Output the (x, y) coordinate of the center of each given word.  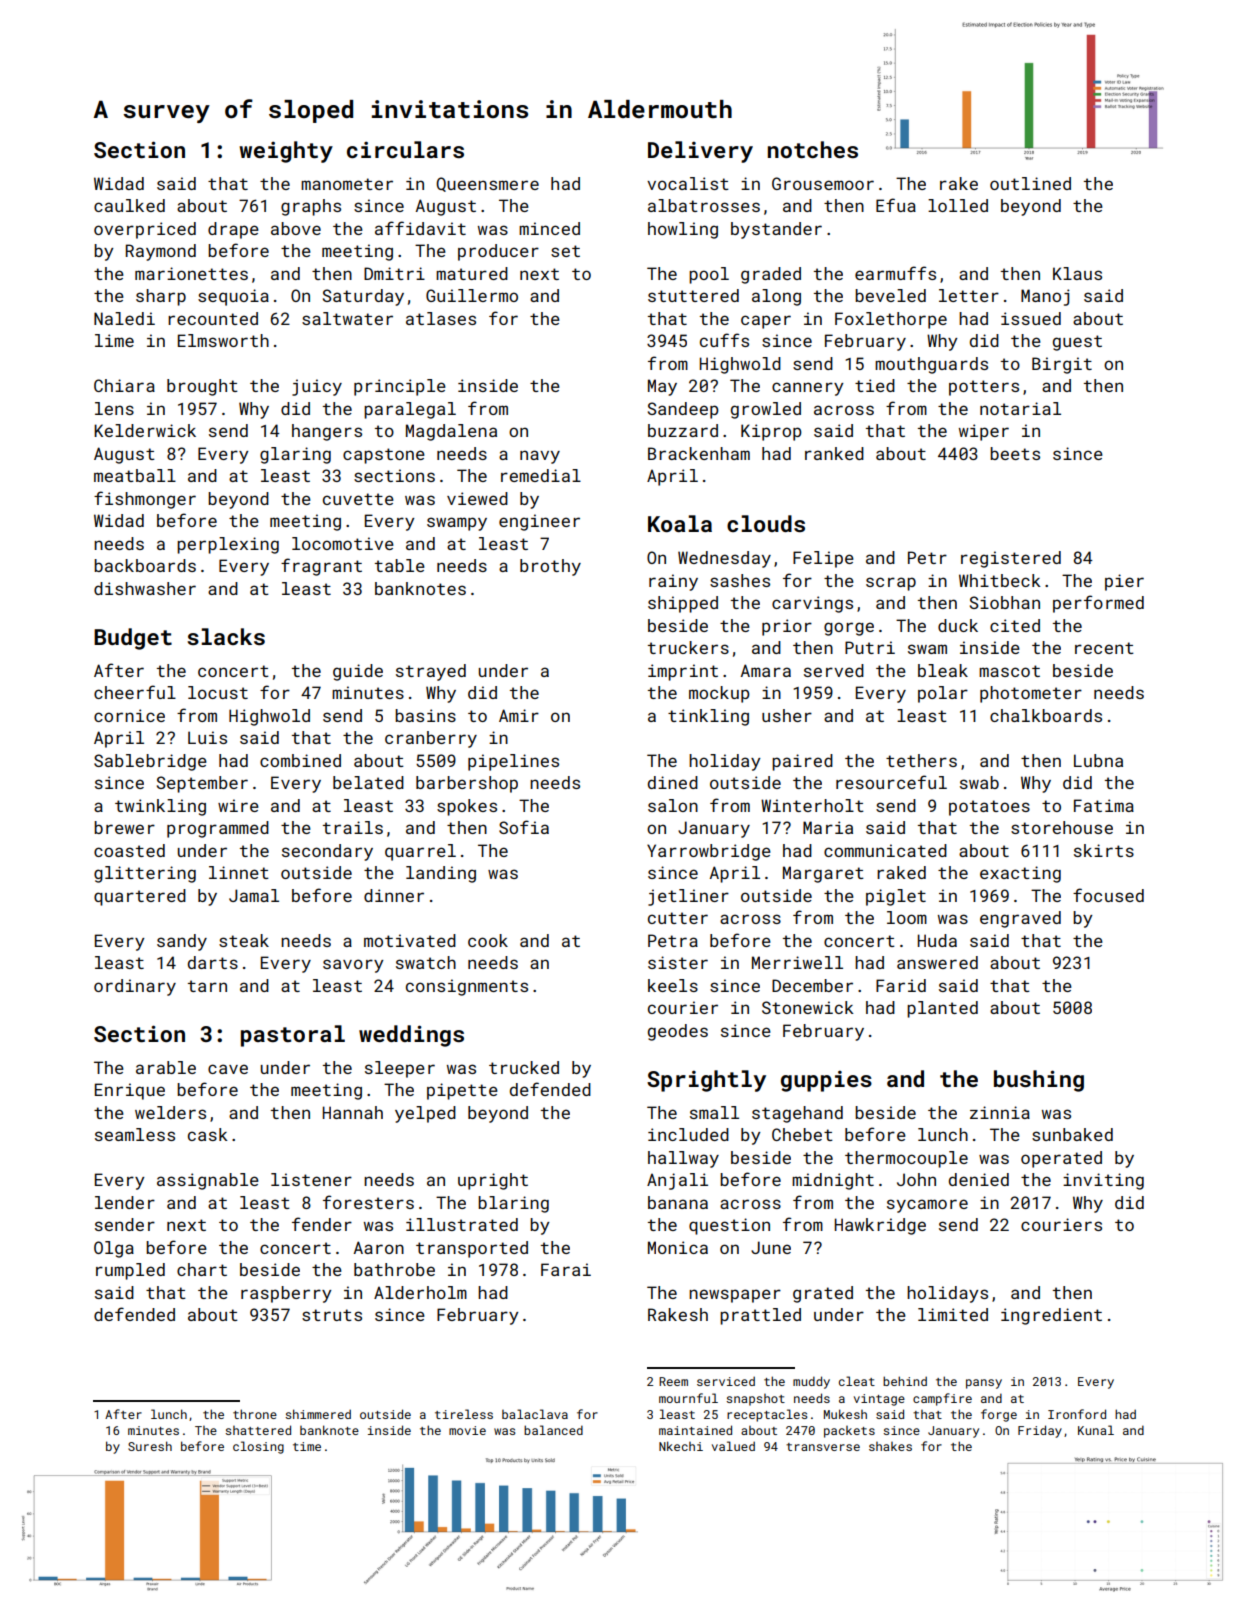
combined (300, 760)
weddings (411, 1036)
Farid (901, 985)
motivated (410, 940)
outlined (1030, 183)
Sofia (524, 827)
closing (258, 1447)
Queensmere (487, 184)
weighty (286, 152)
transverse (823, 1447)
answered (937, 962)
